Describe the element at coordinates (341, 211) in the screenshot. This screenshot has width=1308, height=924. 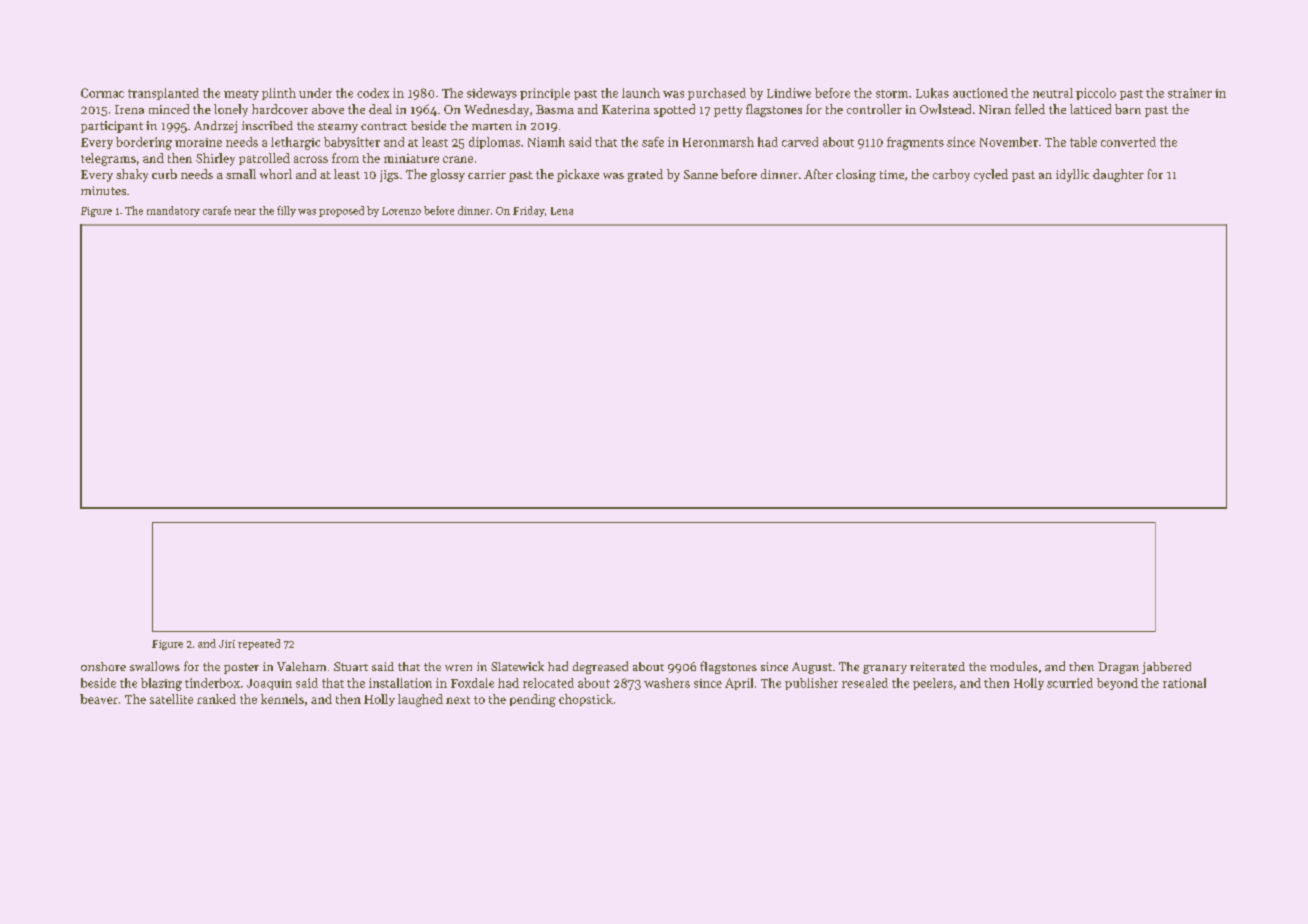
I see `proposed` at that location.
